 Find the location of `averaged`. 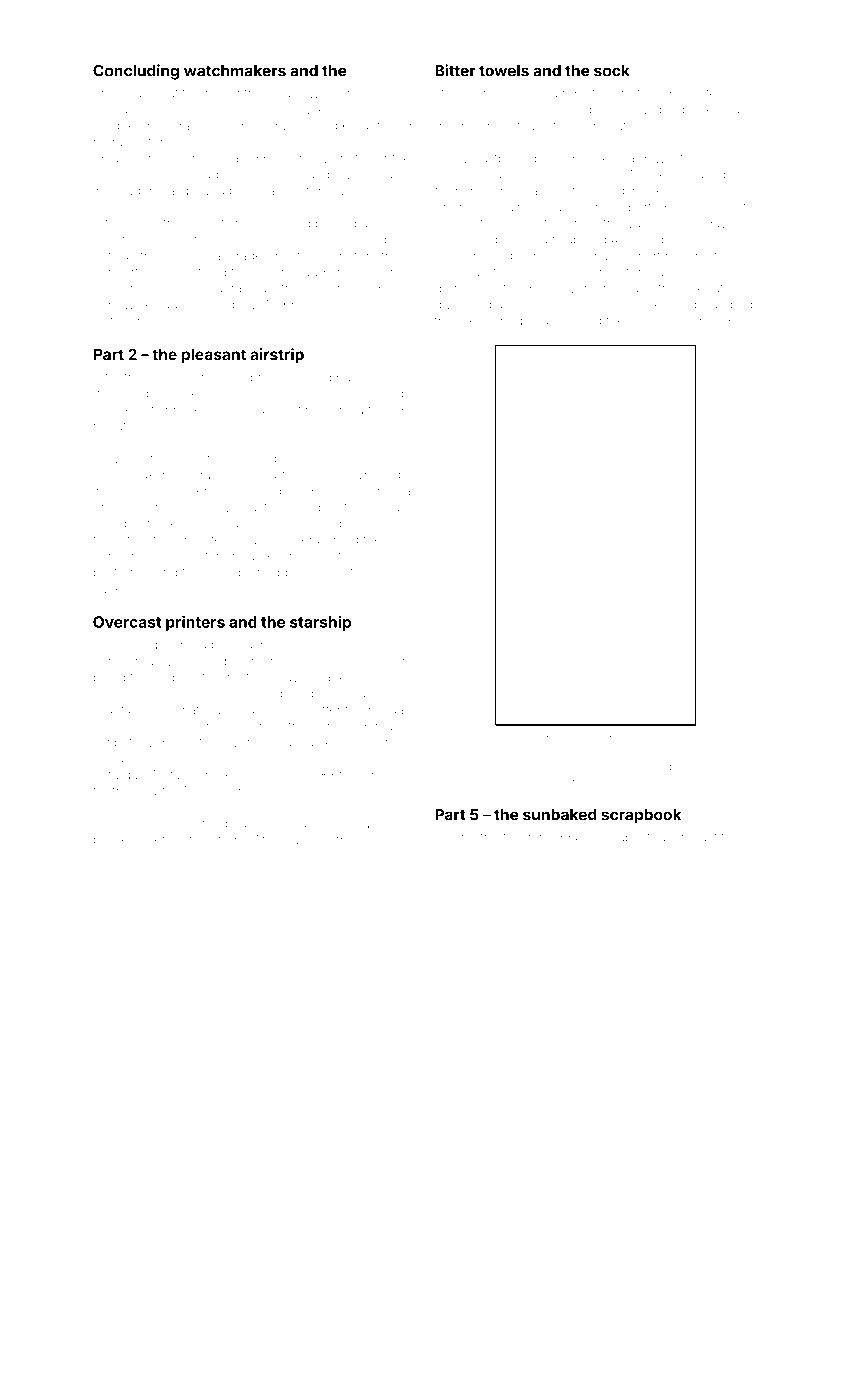

averaged is located at coordinates (242, 257).
